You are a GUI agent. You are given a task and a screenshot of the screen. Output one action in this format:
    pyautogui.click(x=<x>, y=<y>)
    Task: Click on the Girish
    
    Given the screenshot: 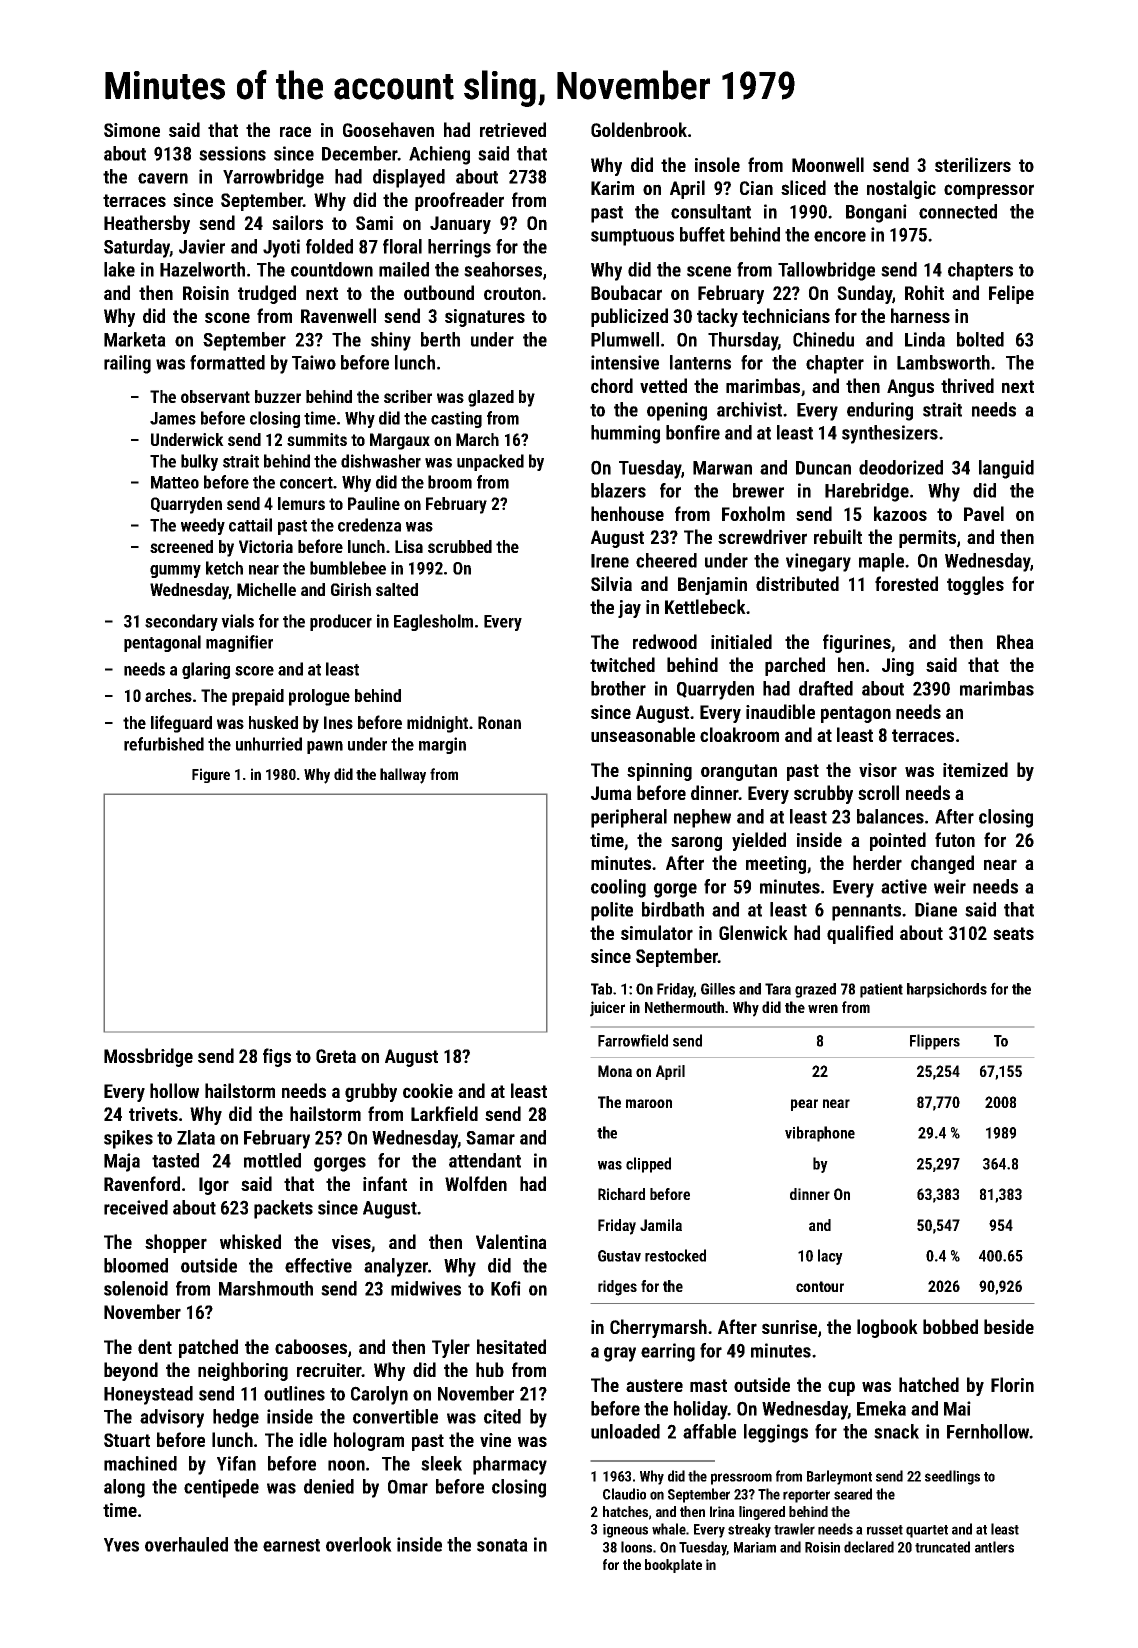 What is the action you would take?
    pyautogui.click(x=351, y=589)
